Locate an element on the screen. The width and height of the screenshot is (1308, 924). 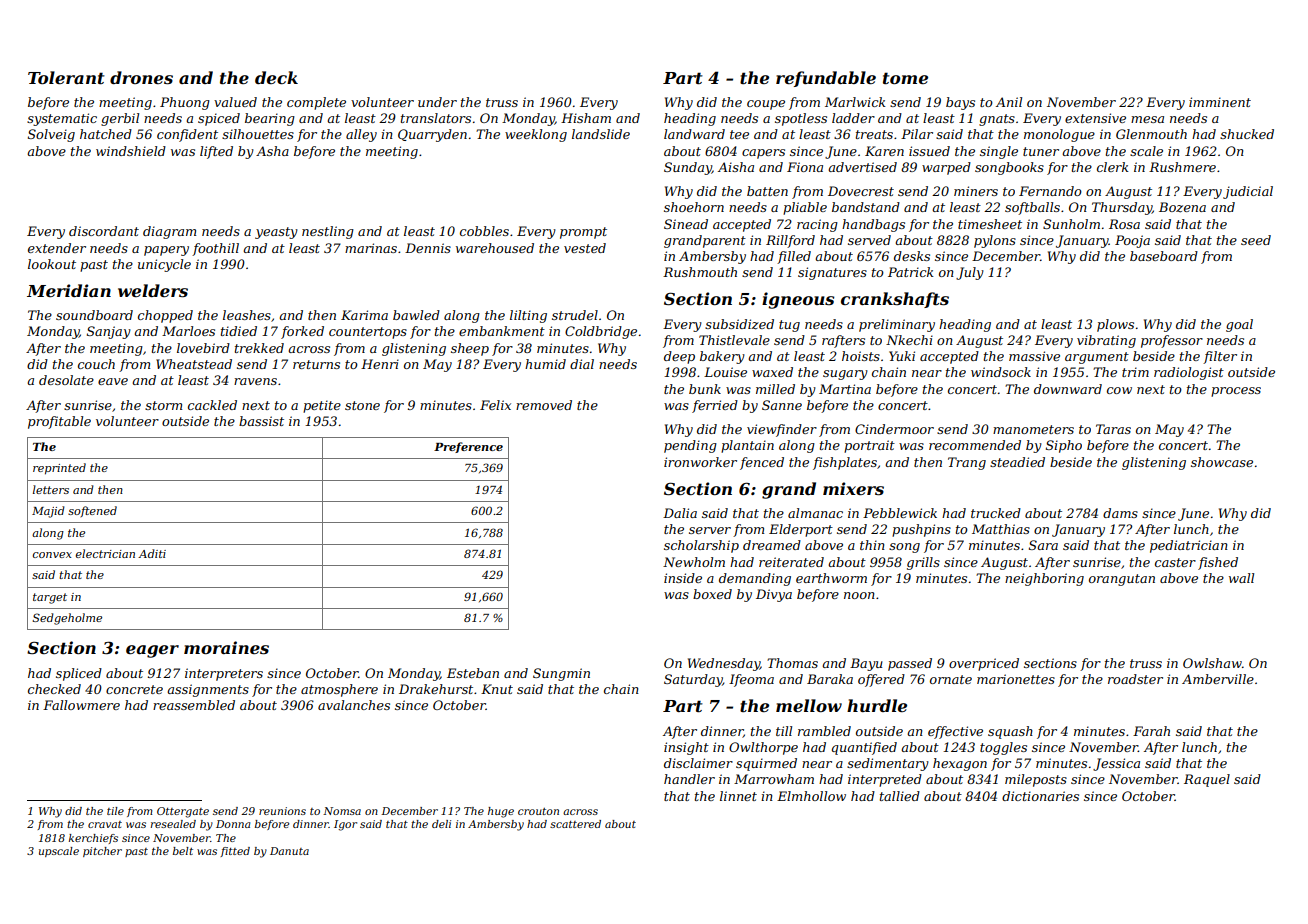
bakery is located at coordinates (722, 357).
